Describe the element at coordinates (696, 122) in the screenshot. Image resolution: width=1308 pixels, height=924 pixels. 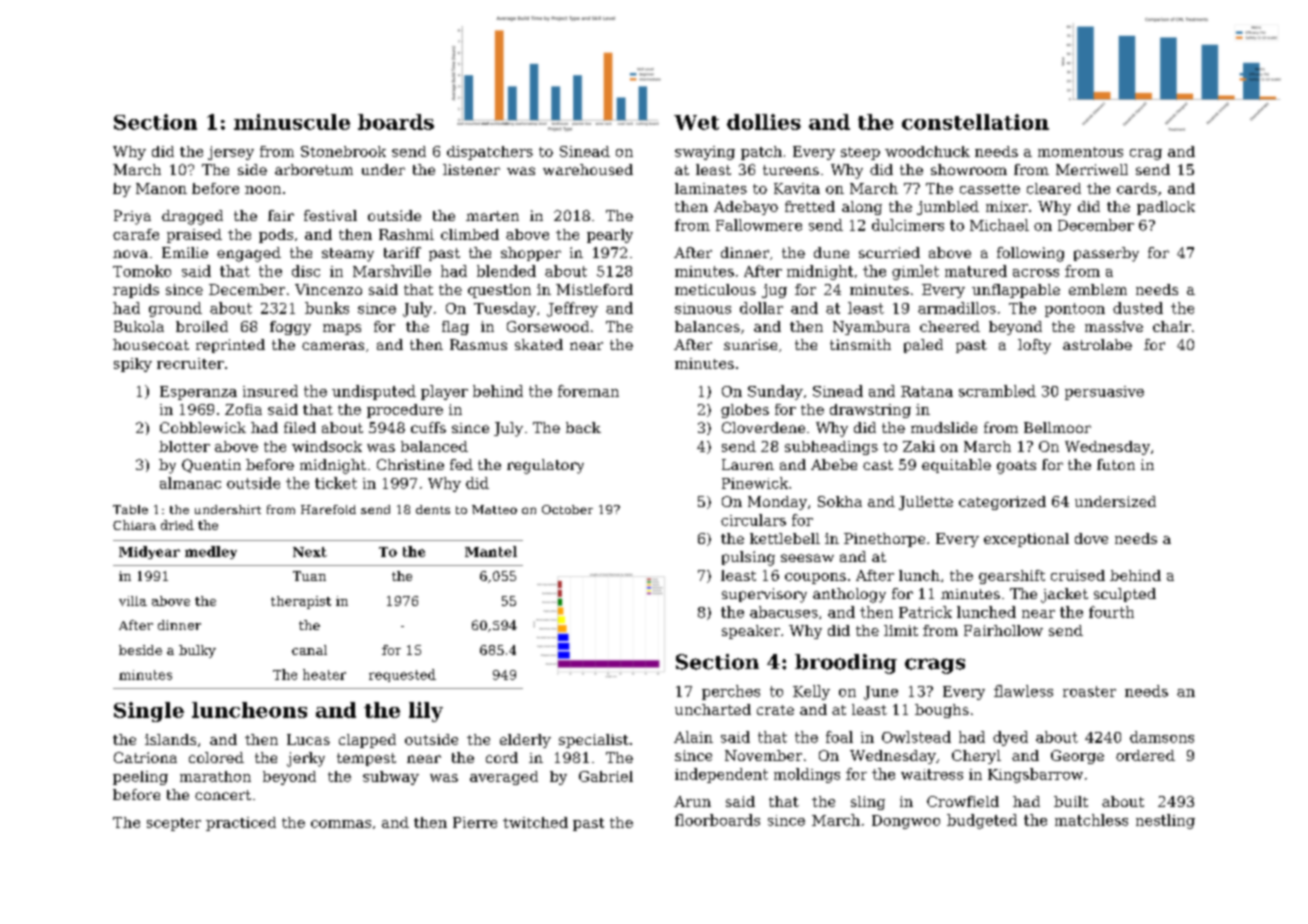
I see `Wet` at that location.
